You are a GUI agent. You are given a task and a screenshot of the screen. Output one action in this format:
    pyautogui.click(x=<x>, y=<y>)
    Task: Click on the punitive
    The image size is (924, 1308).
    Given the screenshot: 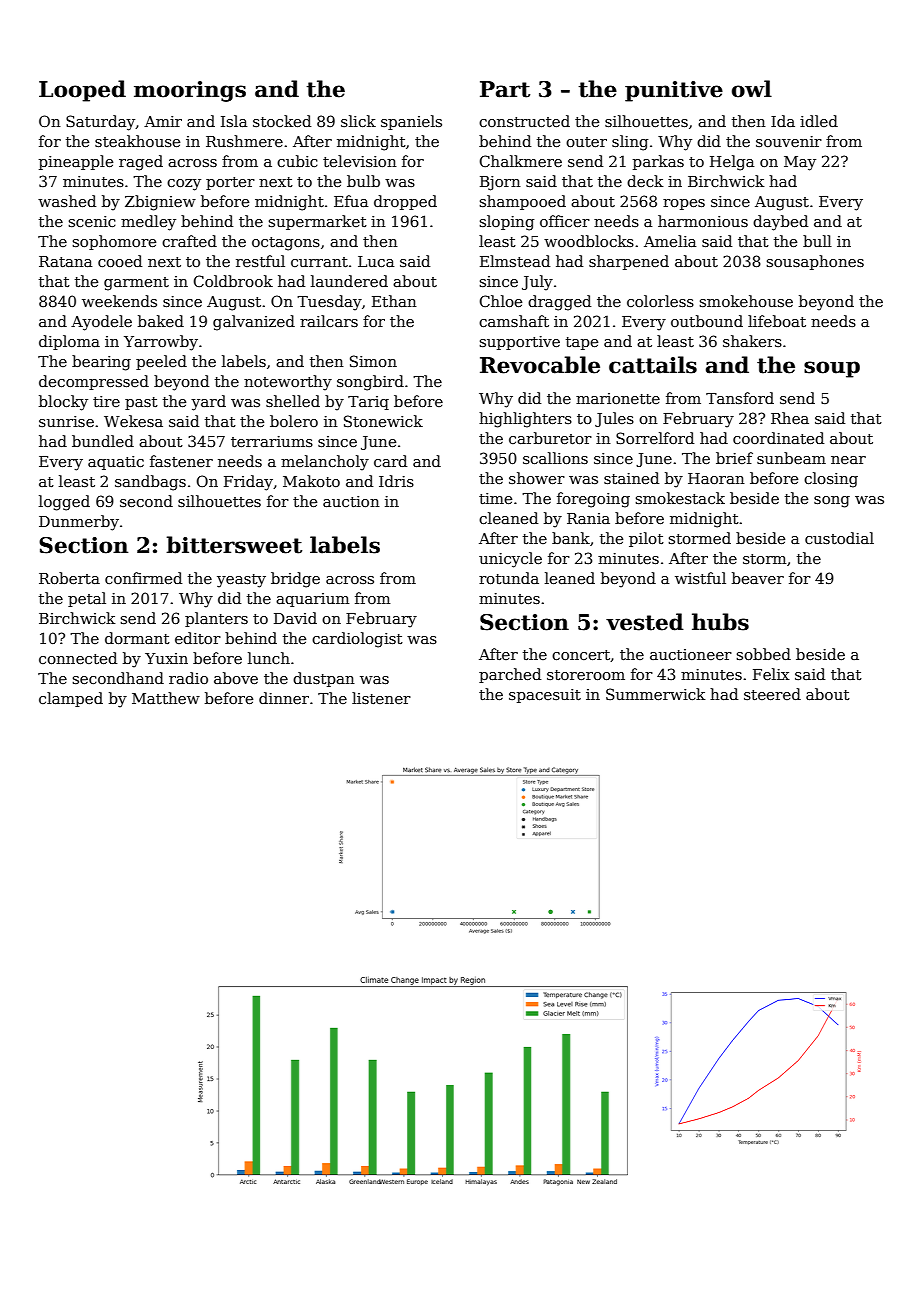 What is the action you would take?
    pyautogui.click(x=674, y=91)
